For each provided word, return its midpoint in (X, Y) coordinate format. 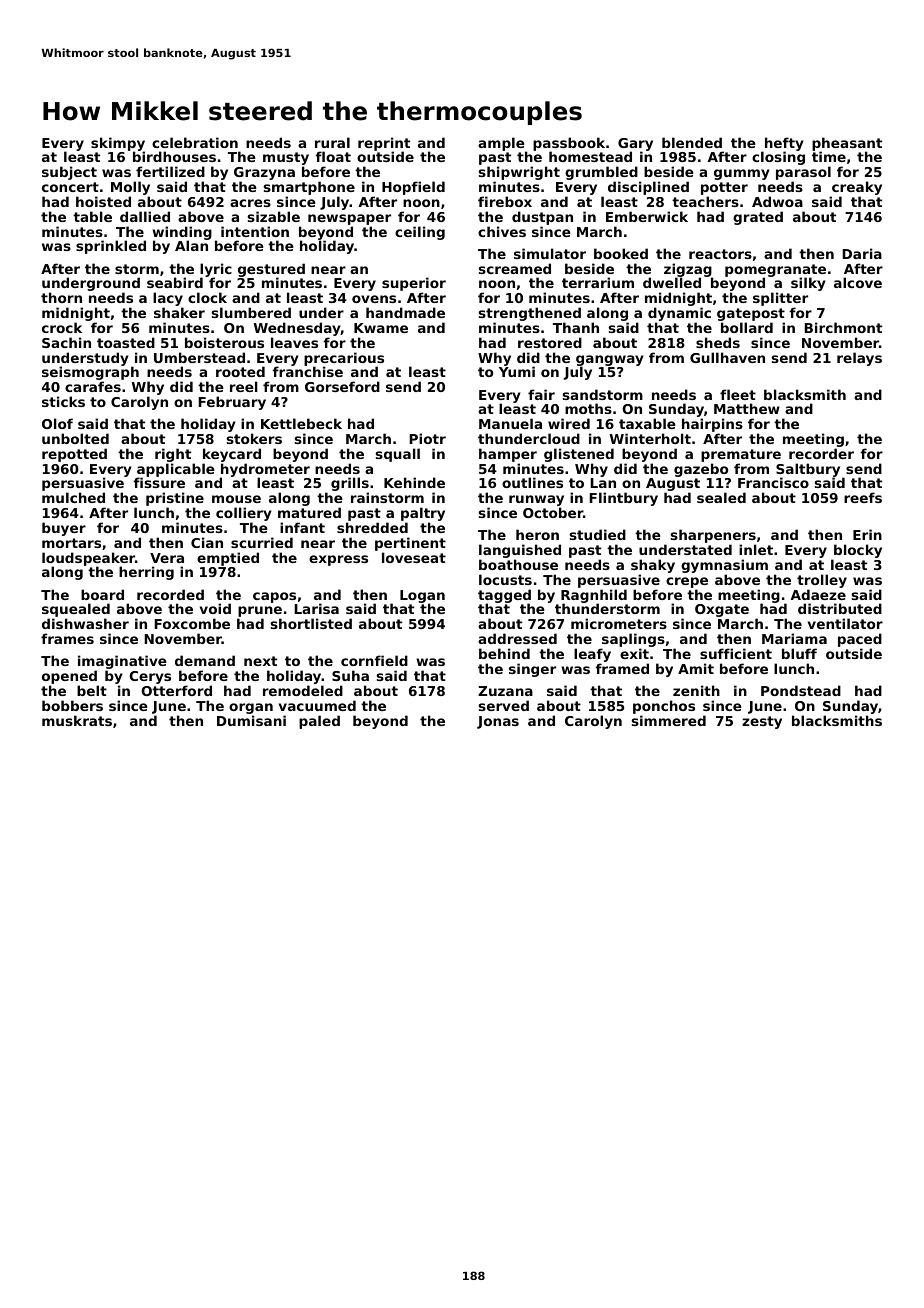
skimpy (118, 144)
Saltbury (809, 470)
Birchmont (843, 327)
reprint (384, 144)
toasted (126, 342)
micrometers (619, 623)
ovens (374, 299)
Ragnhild (594, 596)
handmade (405, 312)
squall (398, 455)
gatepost (751, 314)
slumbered (251, 312)
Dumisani (251, 720)
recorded (170, 594)
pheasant (847, 144)
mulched (73, 498)
